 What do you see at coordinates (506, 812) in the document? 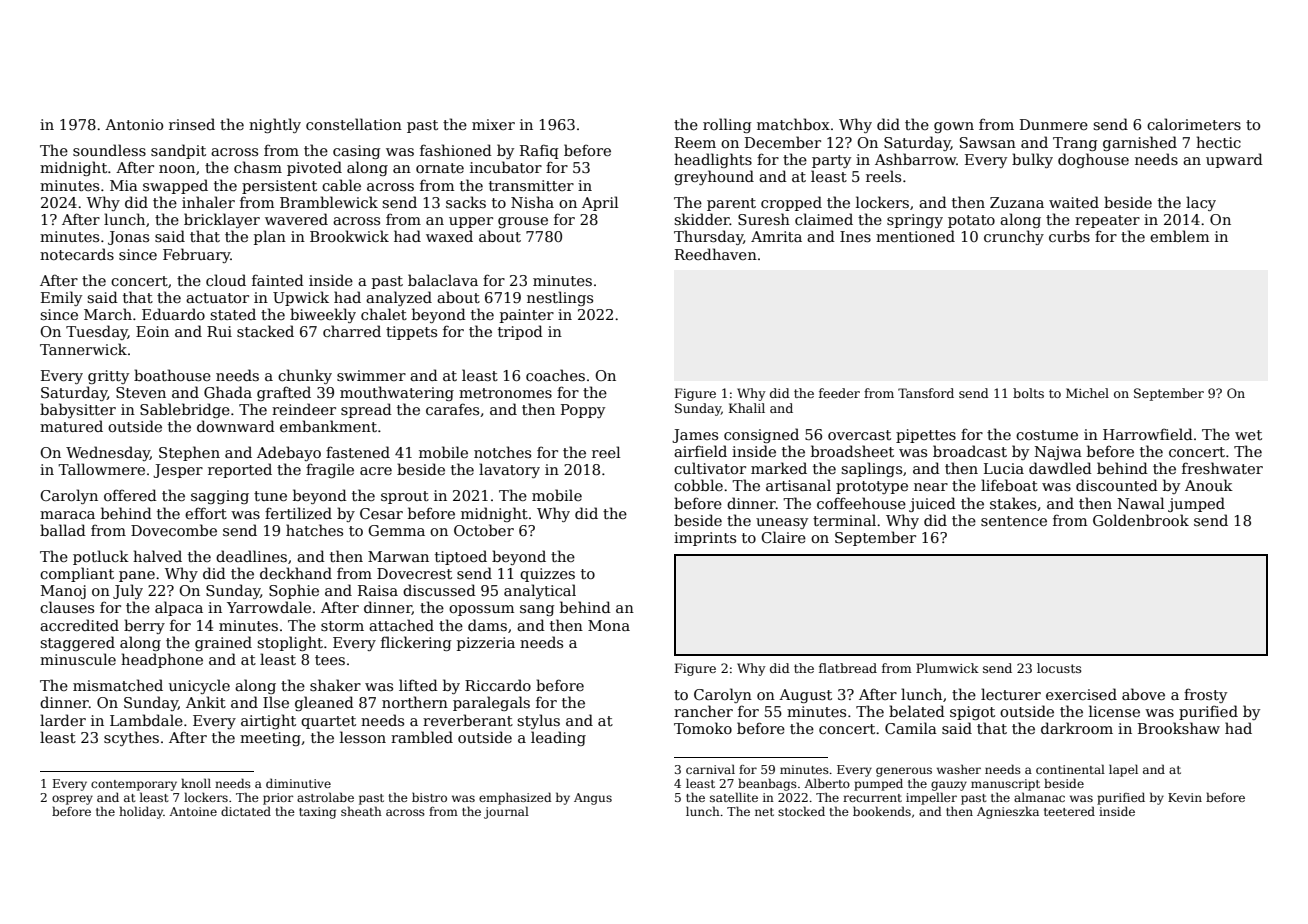
I see `journal` at bounding box center [506, 812].
